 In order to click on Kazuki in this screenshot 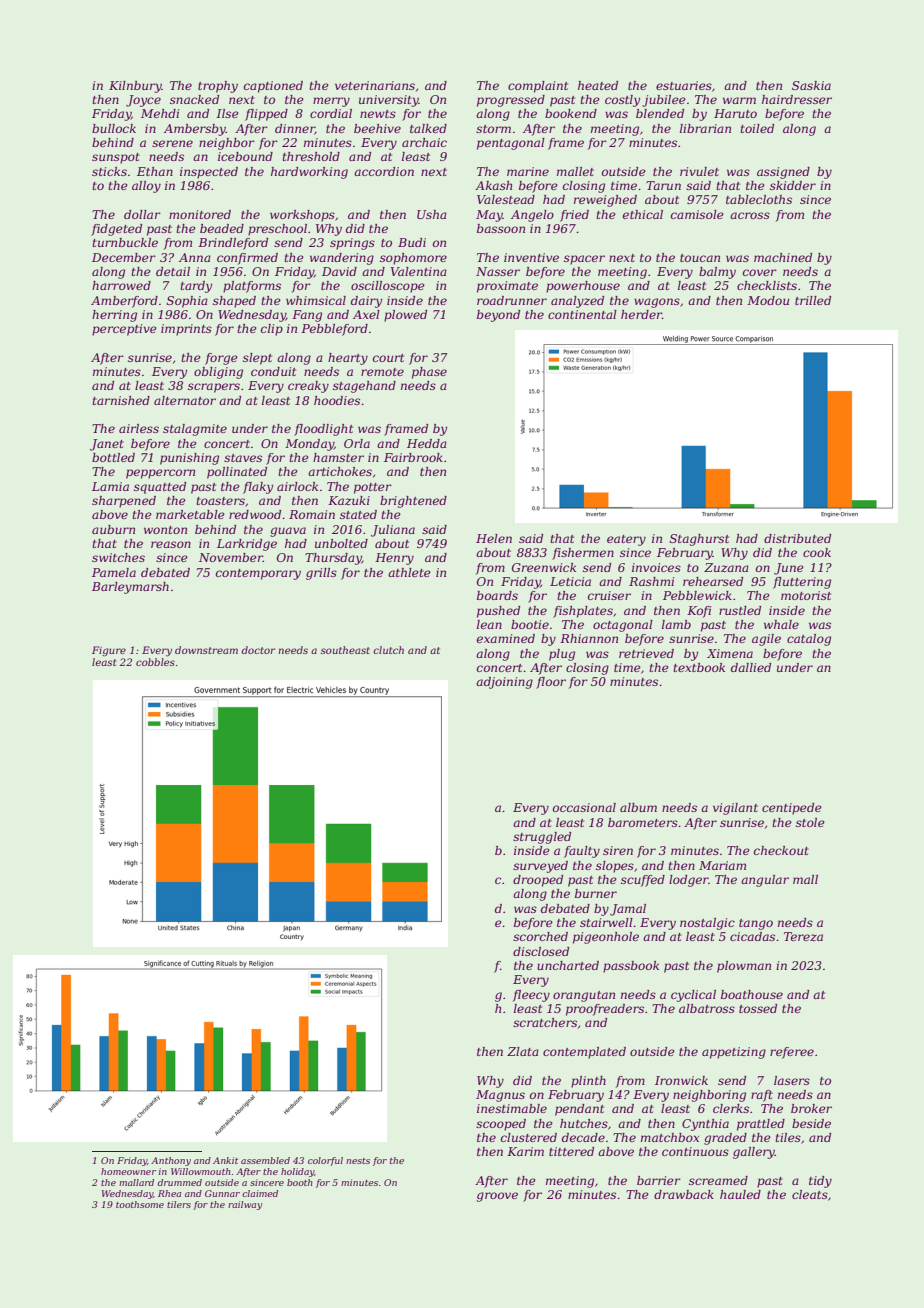, I will do `click(349, 500)`.
